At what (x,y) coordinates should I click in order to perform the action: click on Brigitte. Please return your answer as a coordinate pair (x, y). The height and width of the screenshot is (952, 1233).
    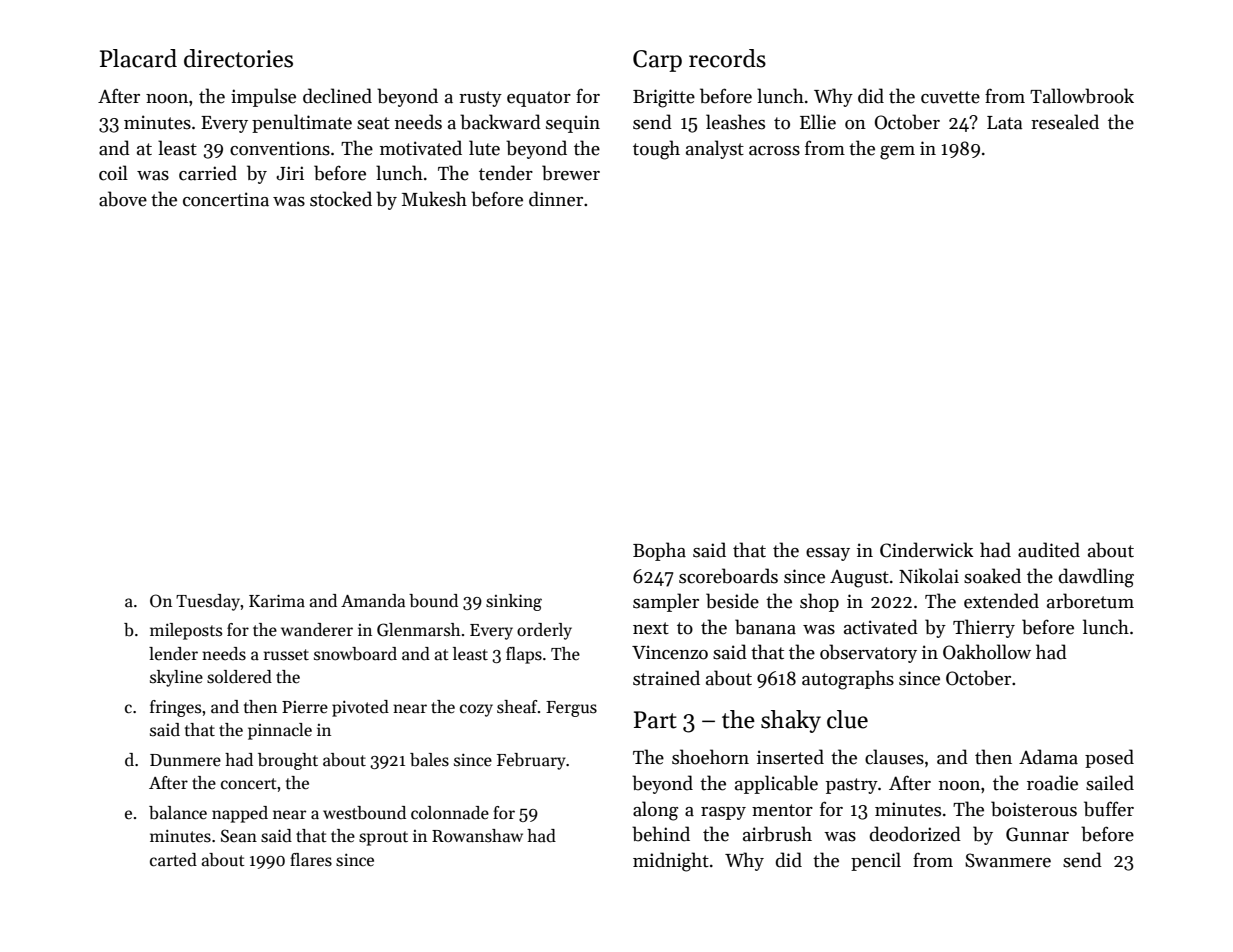
    Looking at the image, I should click on (664, 98).
